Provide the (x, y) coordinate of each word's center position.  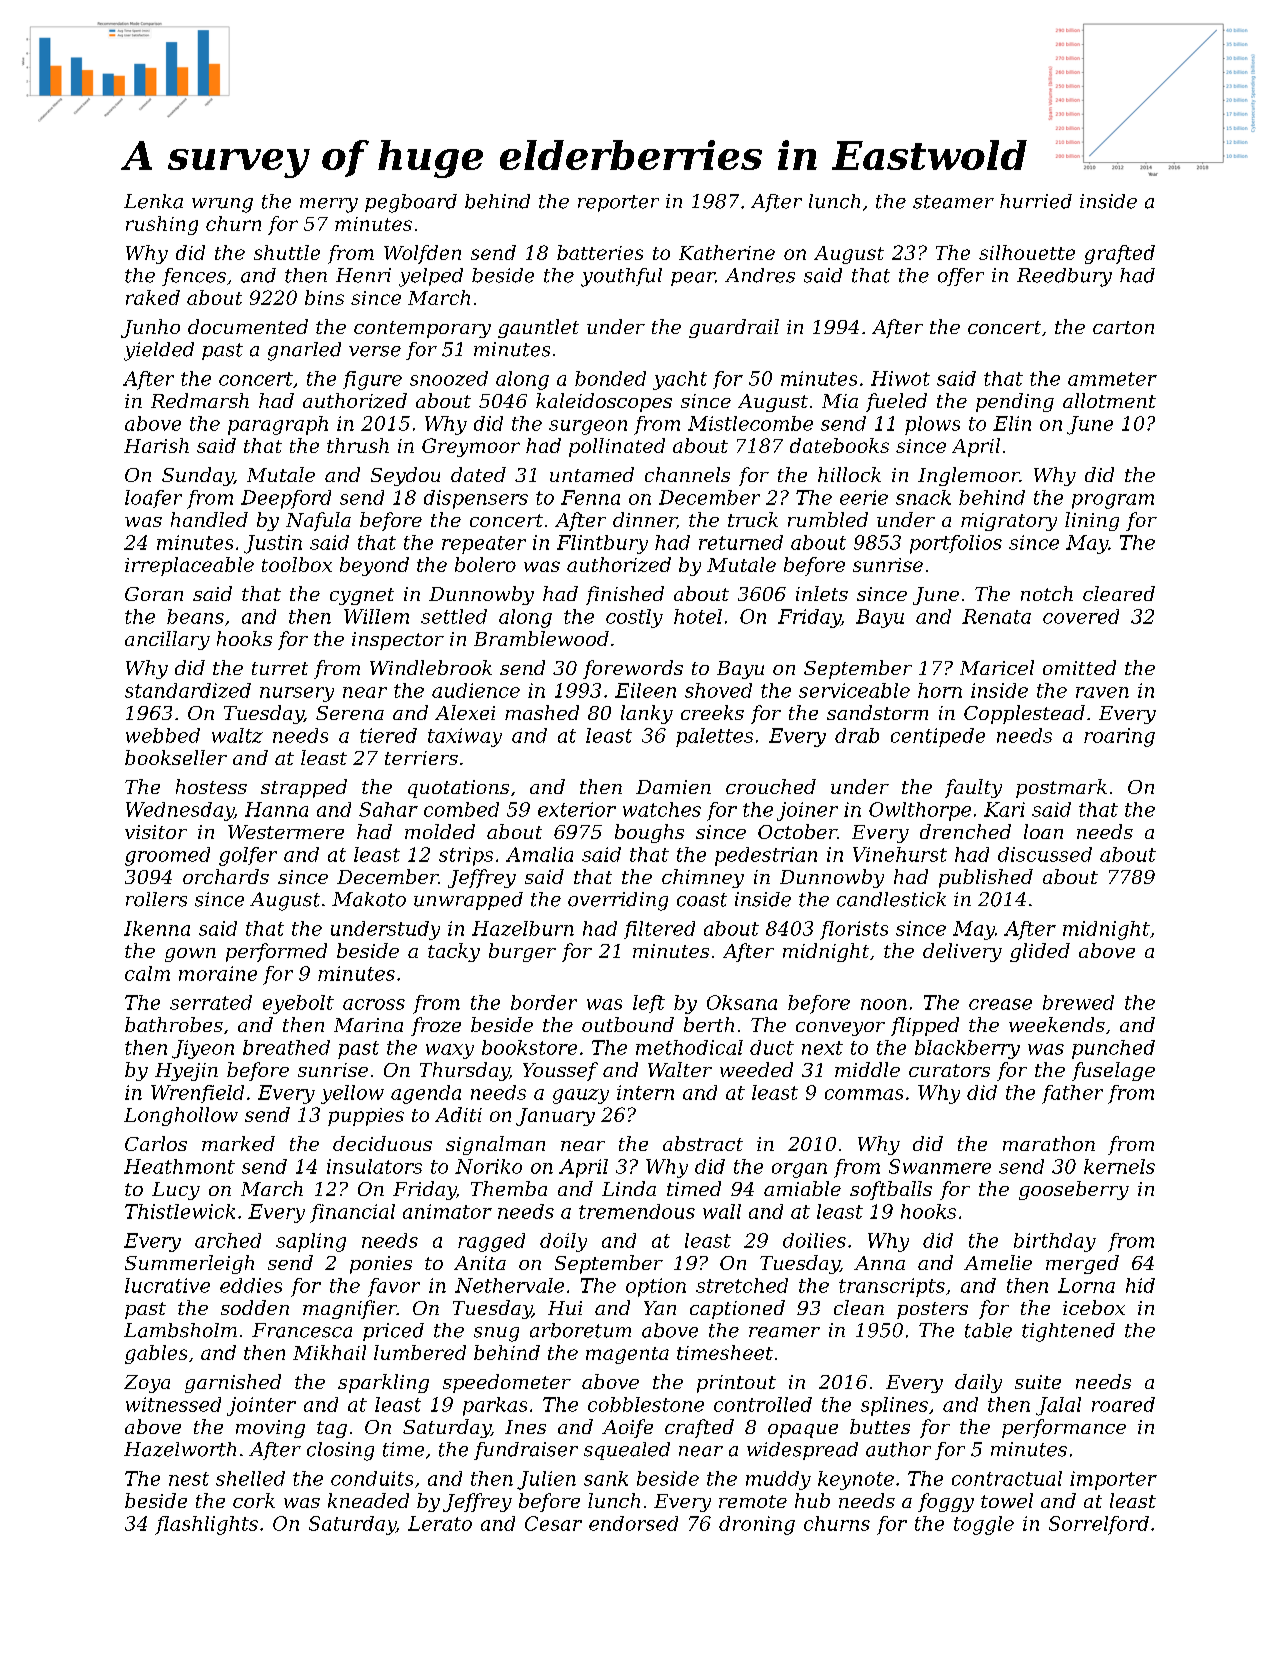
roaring (1119, 737)
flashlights (206, 1525)
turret (280, 668)
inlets (822, 593)
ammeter (1112, 379)
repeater (484, 545)
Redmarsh (200, 400)
